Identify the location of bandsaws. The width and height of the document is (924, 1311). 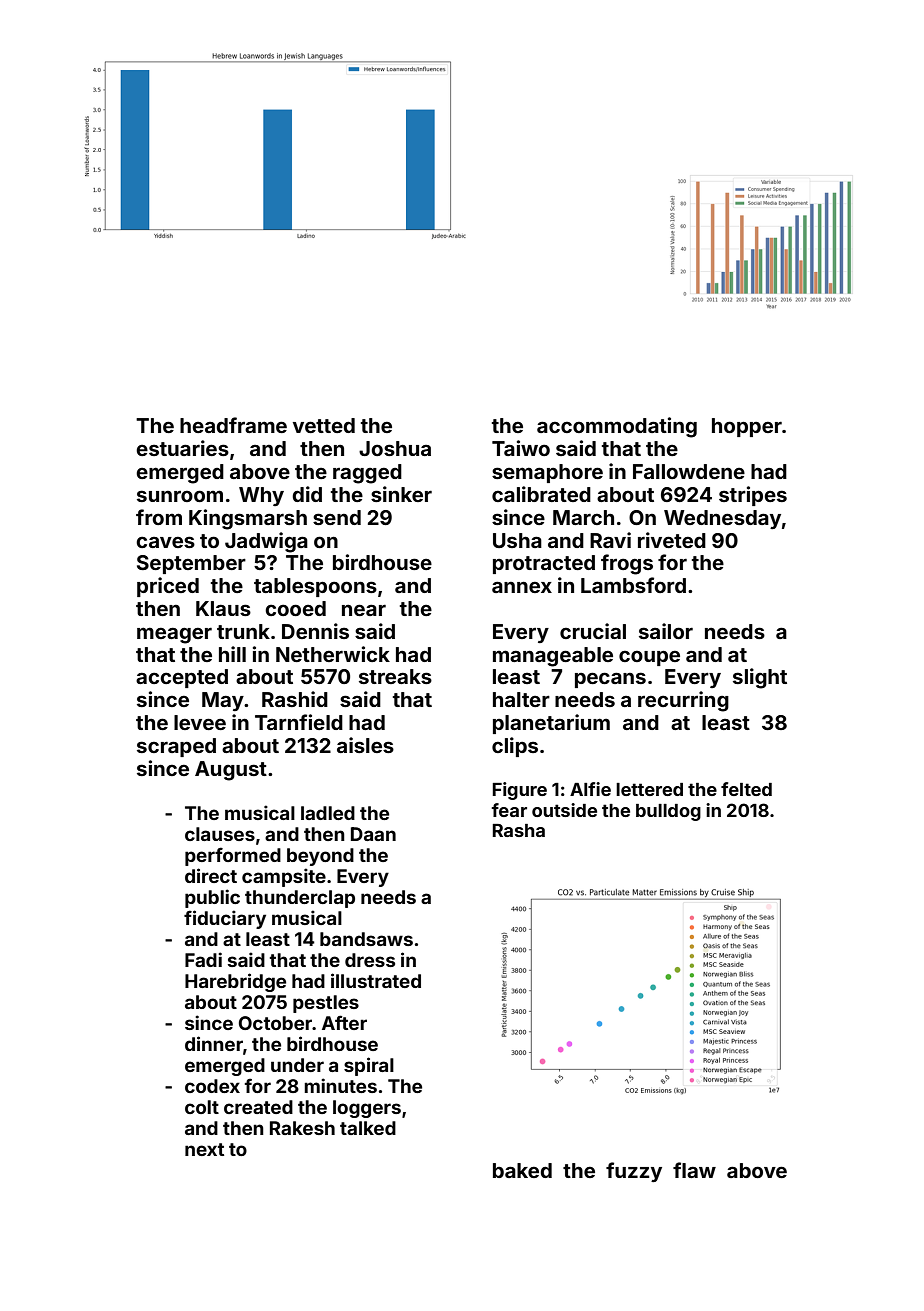
(366, 939).
